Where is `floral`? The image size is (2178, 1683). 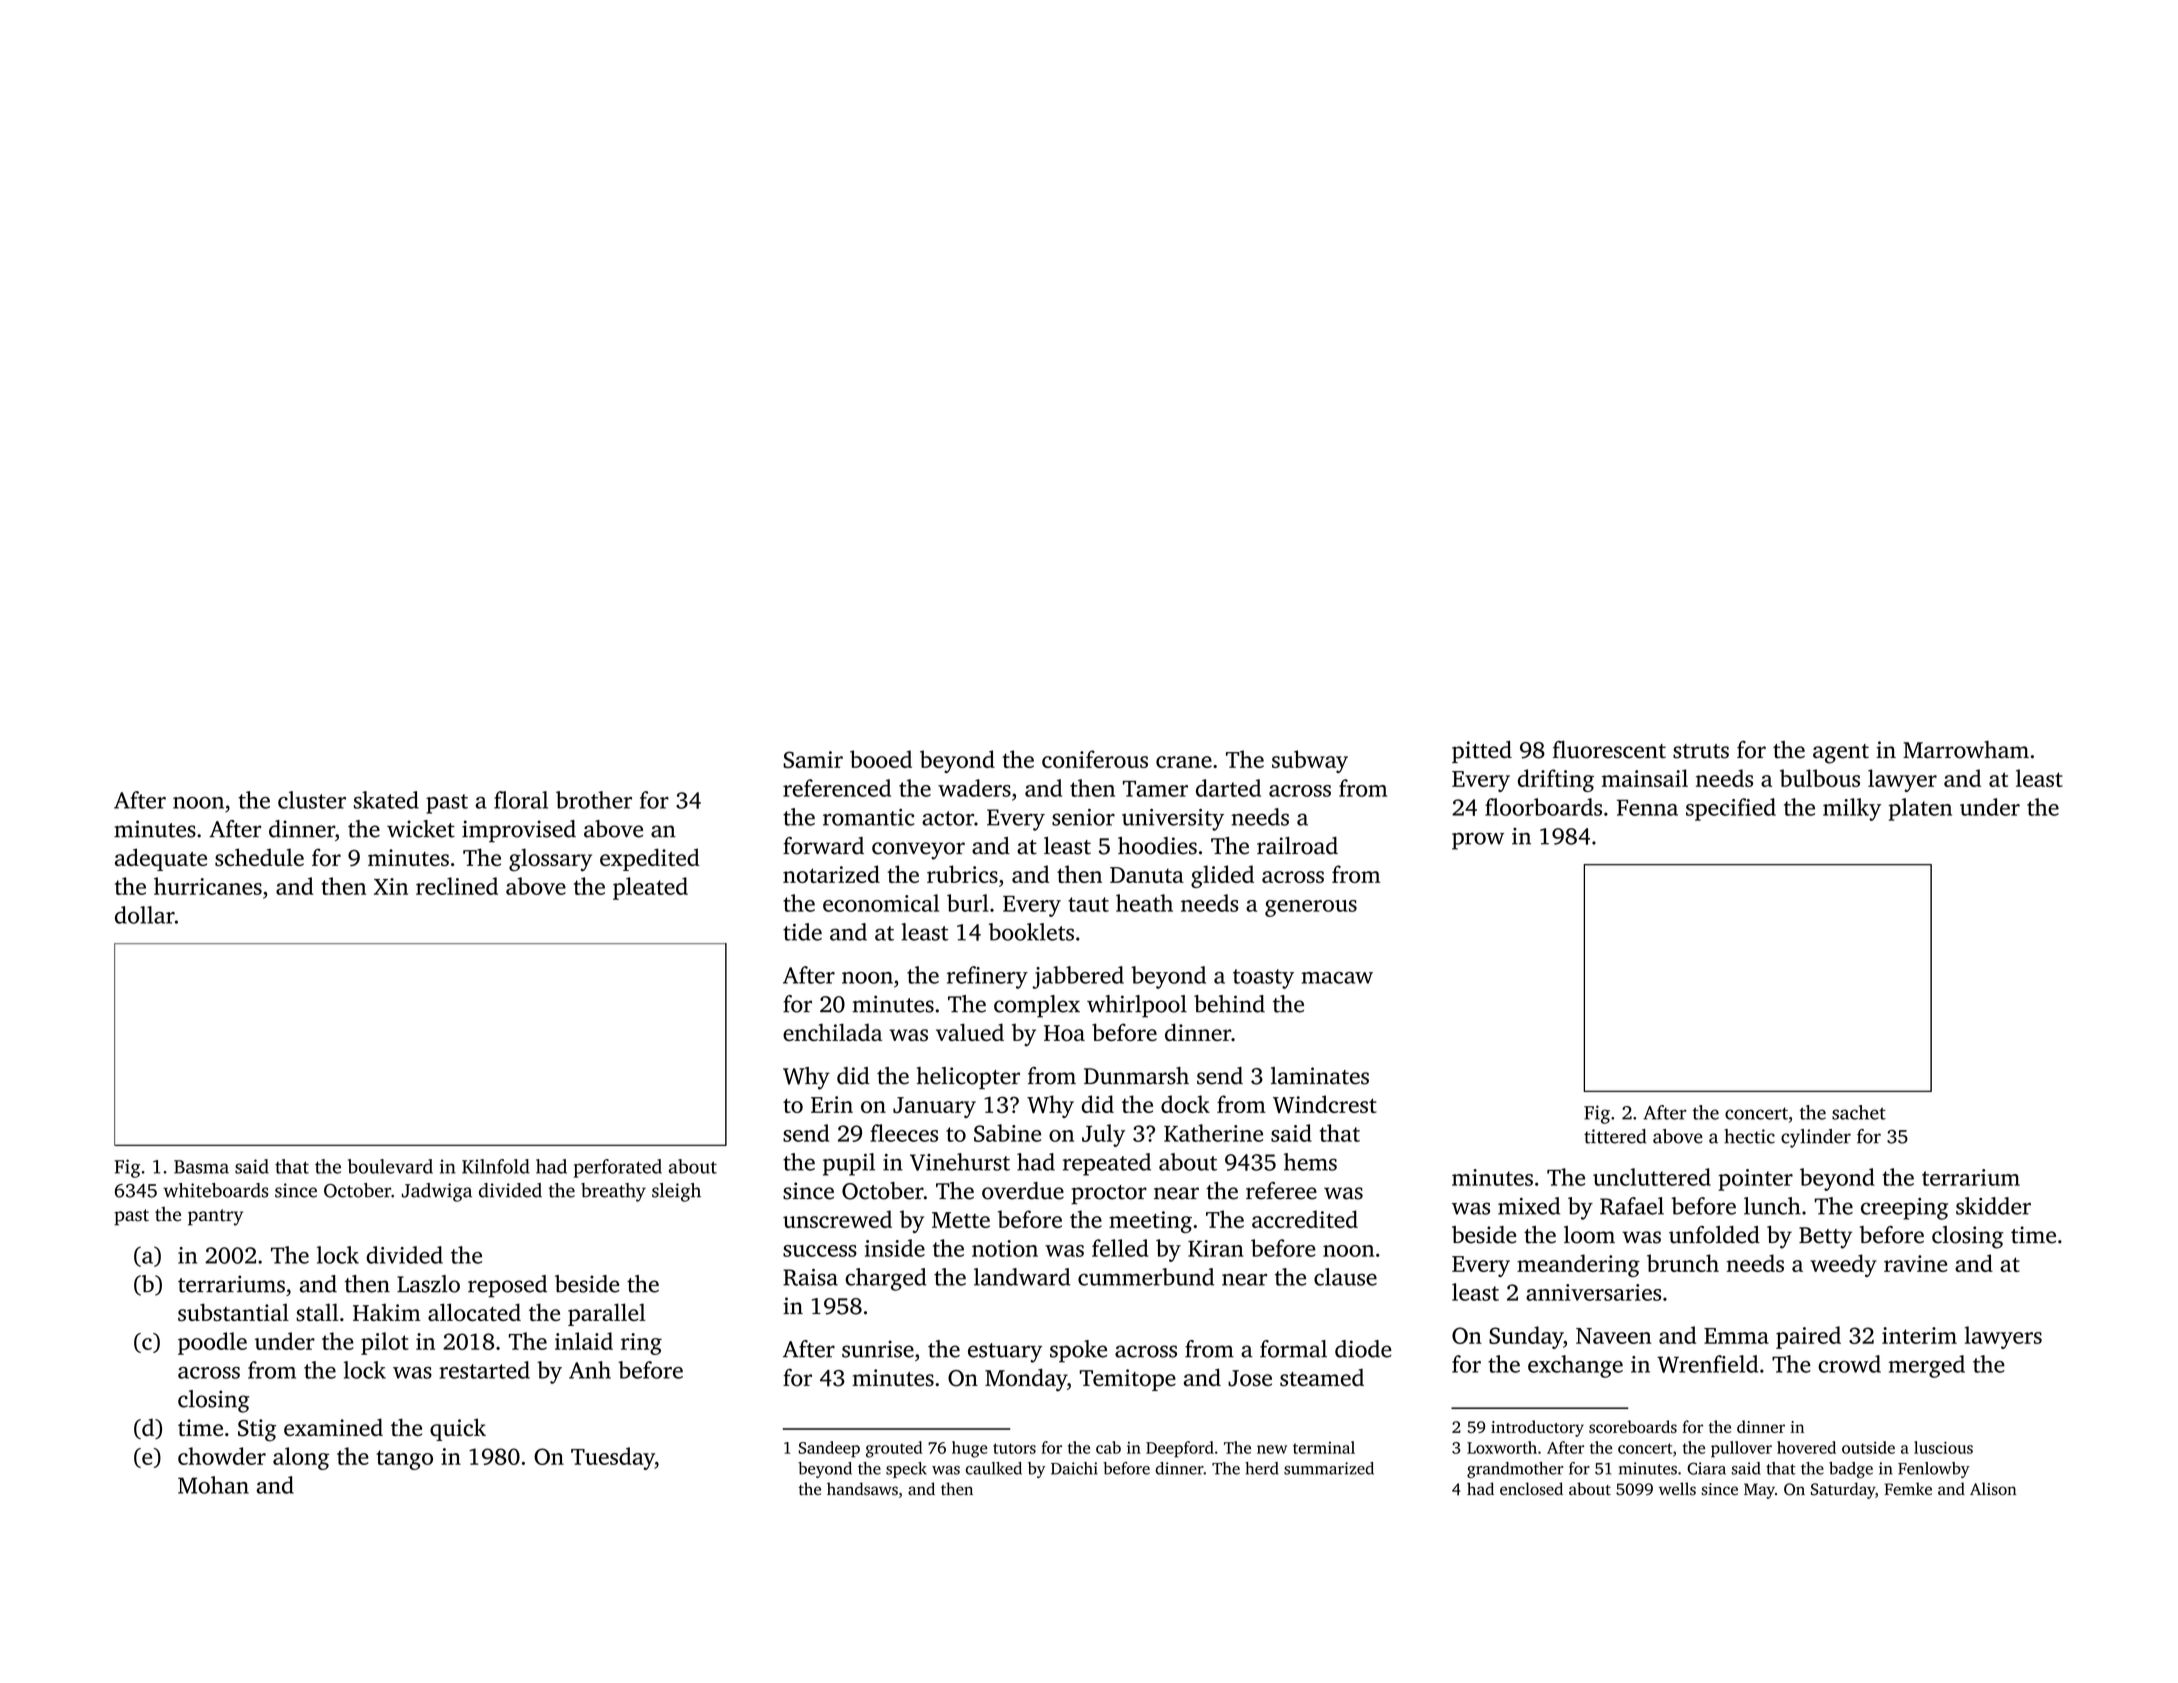
floral is located at coordinates (521, 800).
